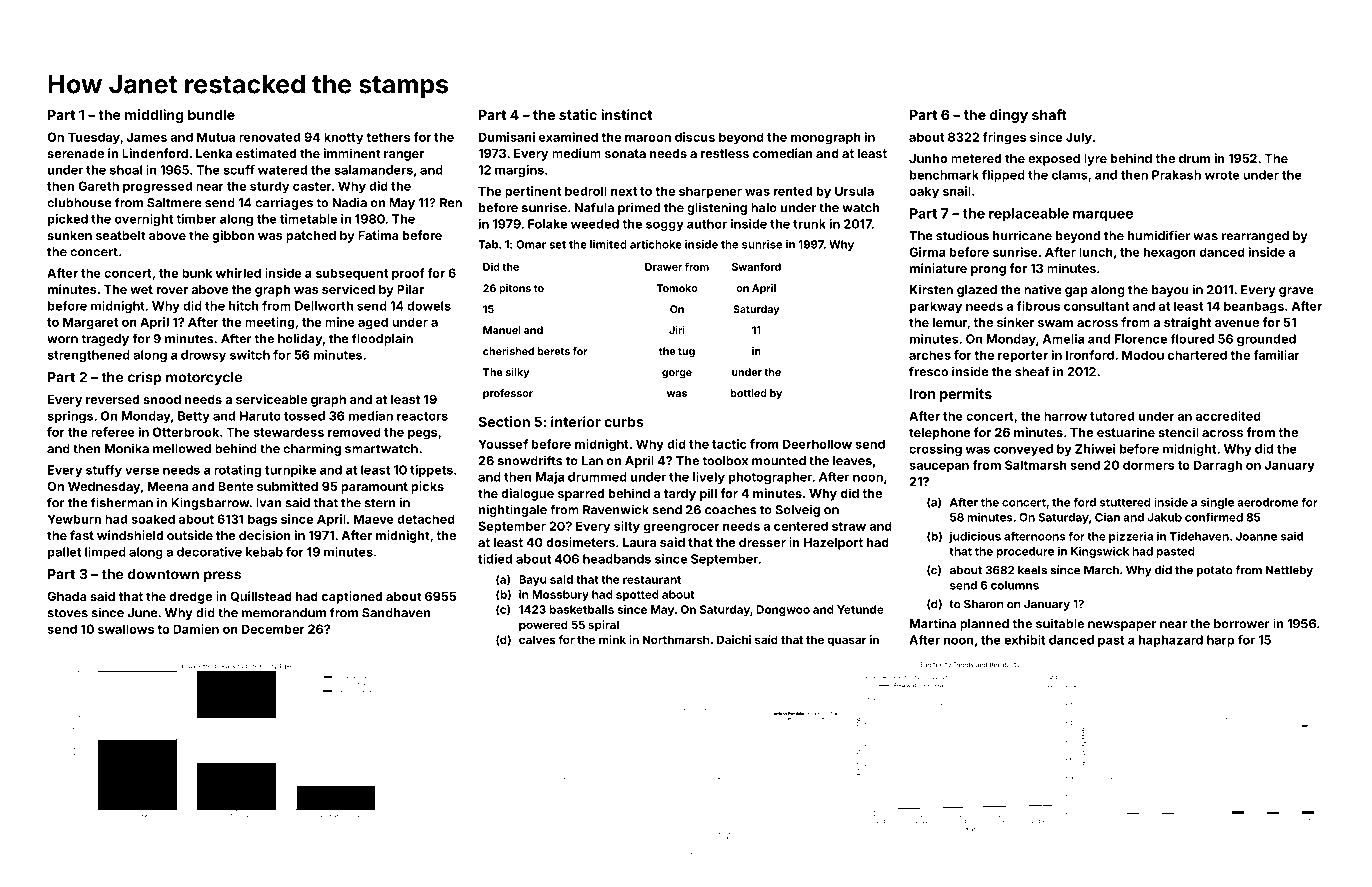 This screenshot has width=1372, height=887. Describe the element at coordinates (1103, 216) in the screenshot. I see `marquee` at that location.
